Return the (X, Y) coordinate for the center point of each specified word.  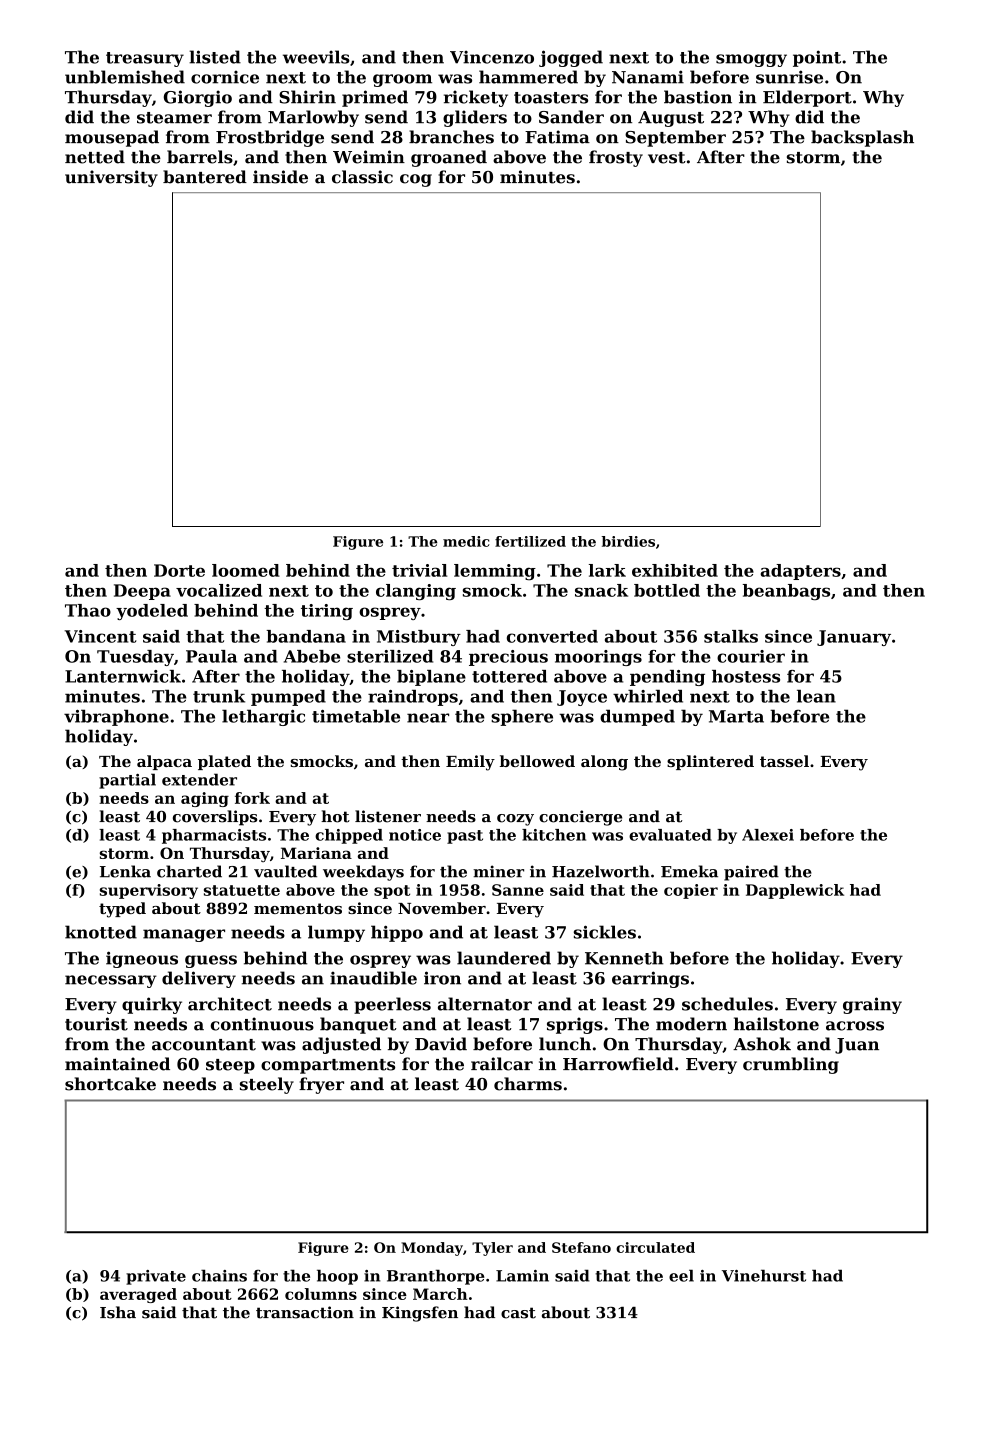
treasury (145, 59)
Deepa (142, 592)
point (817, 58)
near (428, 718)
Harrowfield (618, 1064)
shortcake (110, 1084)
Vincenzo (492, 57)
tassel (784, 761)
